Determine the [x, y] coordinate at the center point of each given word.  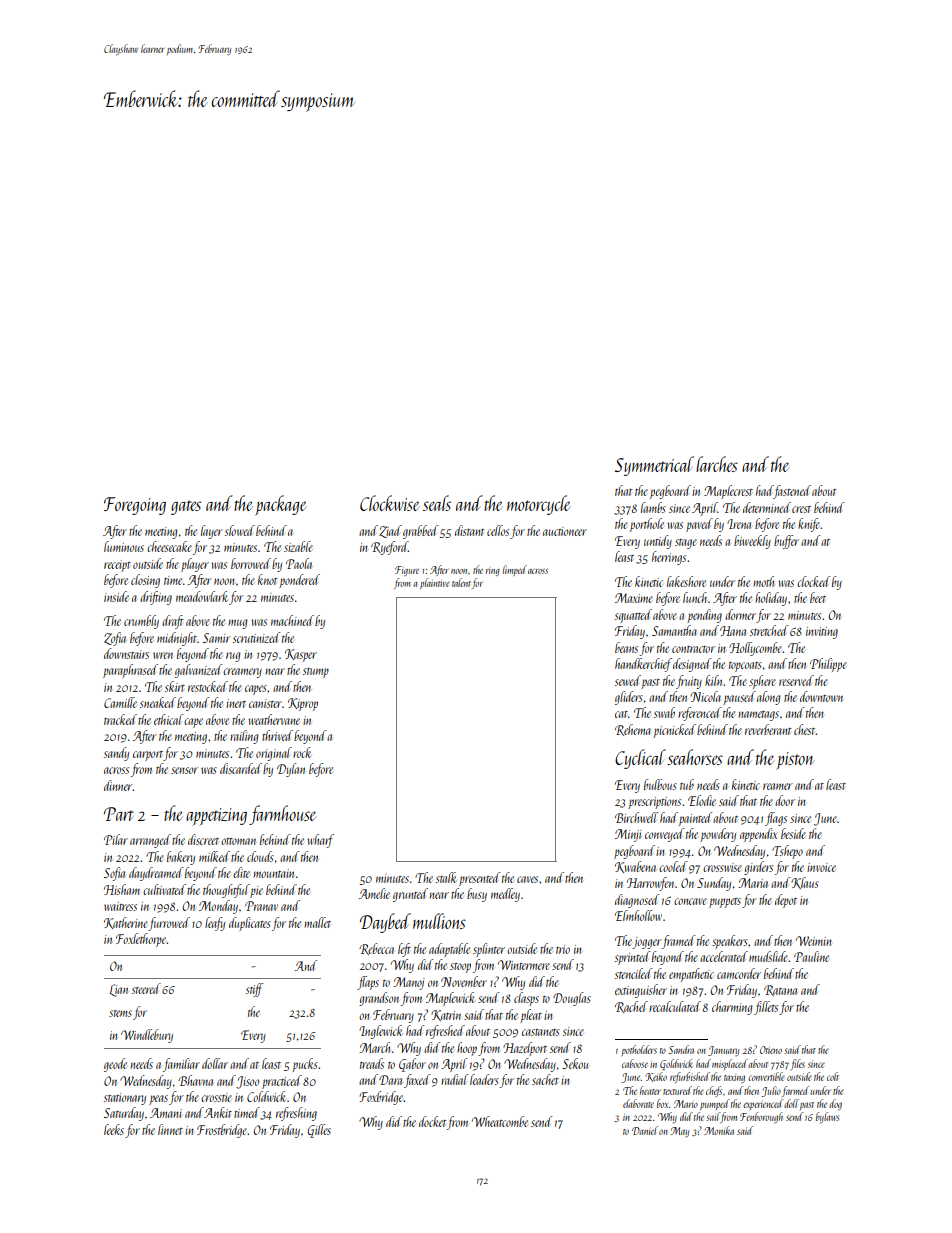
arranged [150, 841]
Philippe [828, 665]
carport [148, 756]
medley [505, 895]
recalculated [675, 1006]
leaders [484, 1079]
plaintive [435, 583]
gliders [629, 698]
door [785, 800]
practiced [282, 1082]
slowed [240, 530]
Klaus [805, 883]
